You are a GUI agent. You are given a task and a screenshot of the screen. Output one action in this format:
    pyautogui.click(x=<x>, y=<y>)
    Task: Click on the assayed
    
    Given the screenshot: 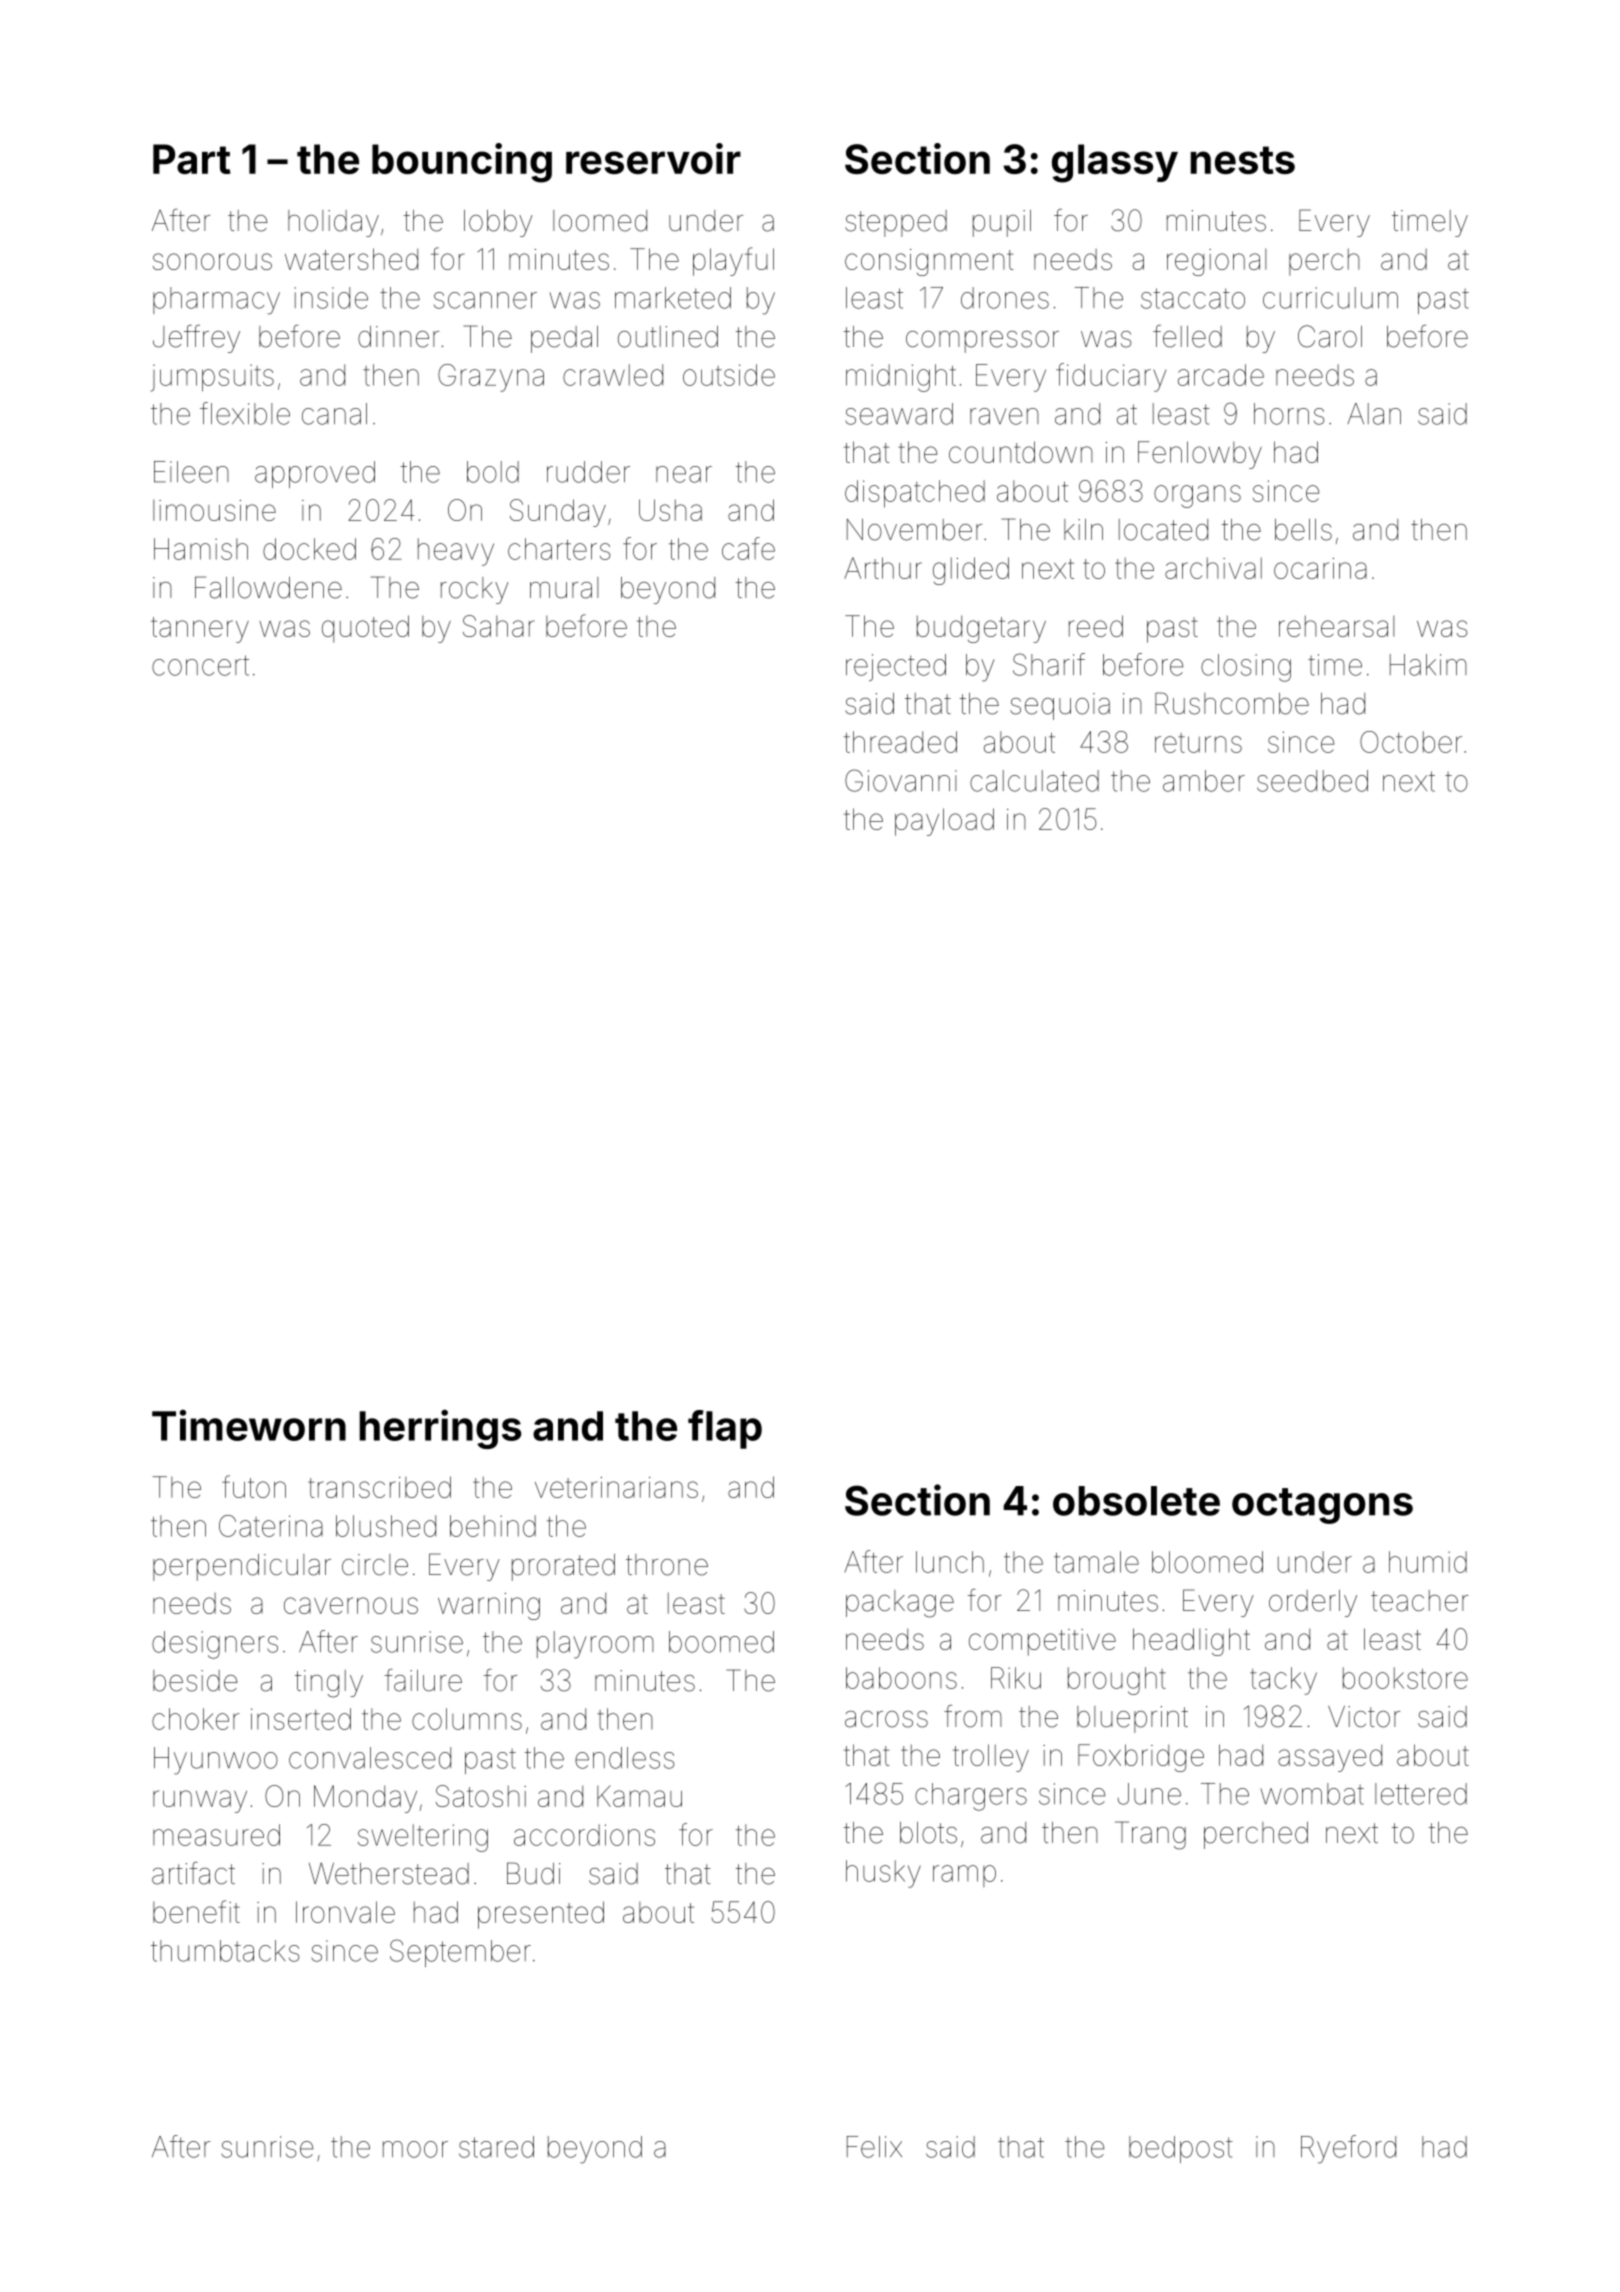 What is the action you would take?
    pyautogui.click(x=1330, y=1758)
